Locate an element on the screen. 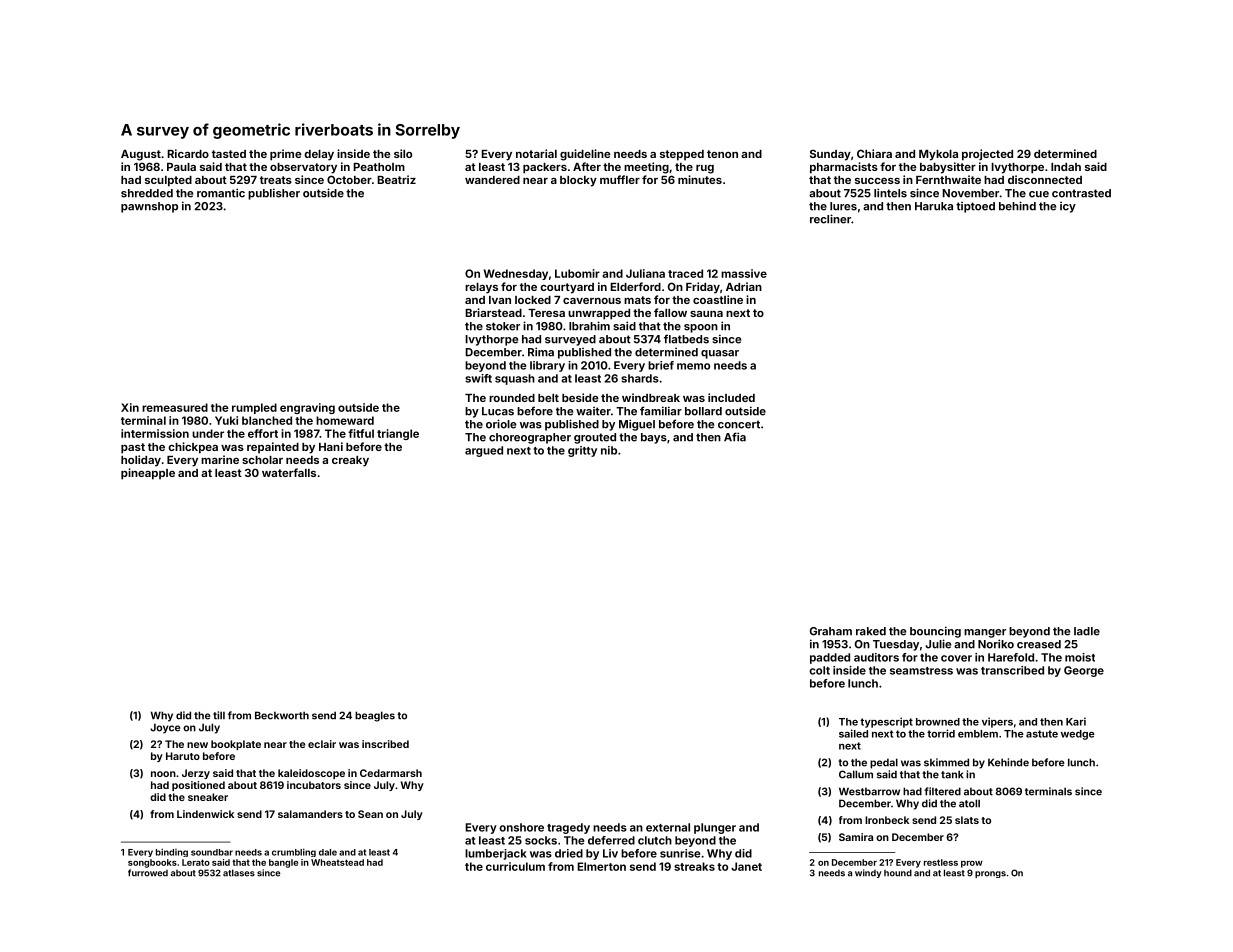 This screenshot has height=952, width=1233. Afia is located at coordinates (735, 437).
